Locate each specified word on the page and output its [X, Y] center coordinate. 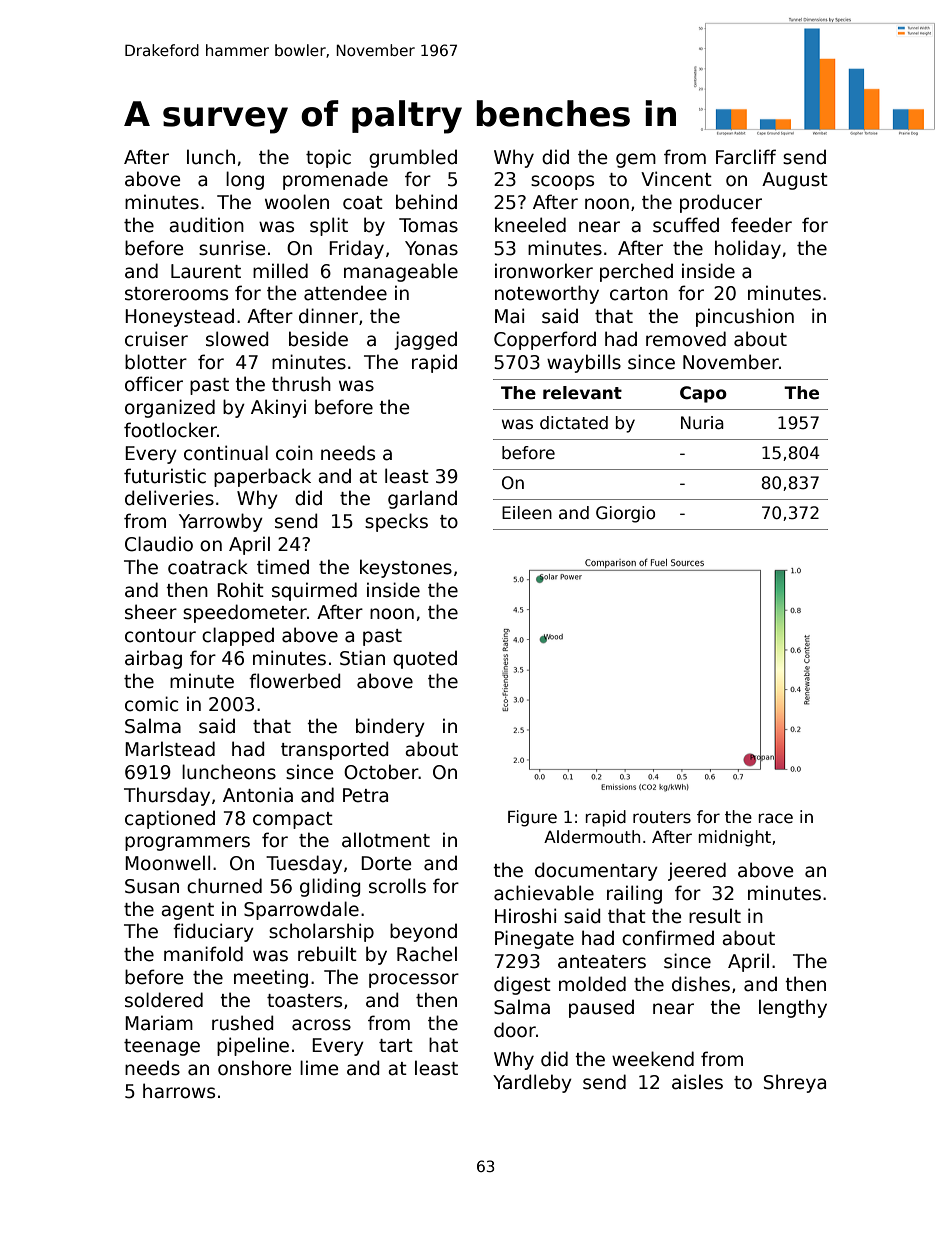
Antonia [258, 795]
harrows [179, 1091]
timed [283, 567]
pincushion [745, 317]
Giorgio [625, 514]
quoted [425, 659]
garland [422, 499]
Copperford [545, 340]
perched [636, 272]
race [775, 818]
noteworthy [547, 294]
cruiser [156, 339]
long [245, 180]
